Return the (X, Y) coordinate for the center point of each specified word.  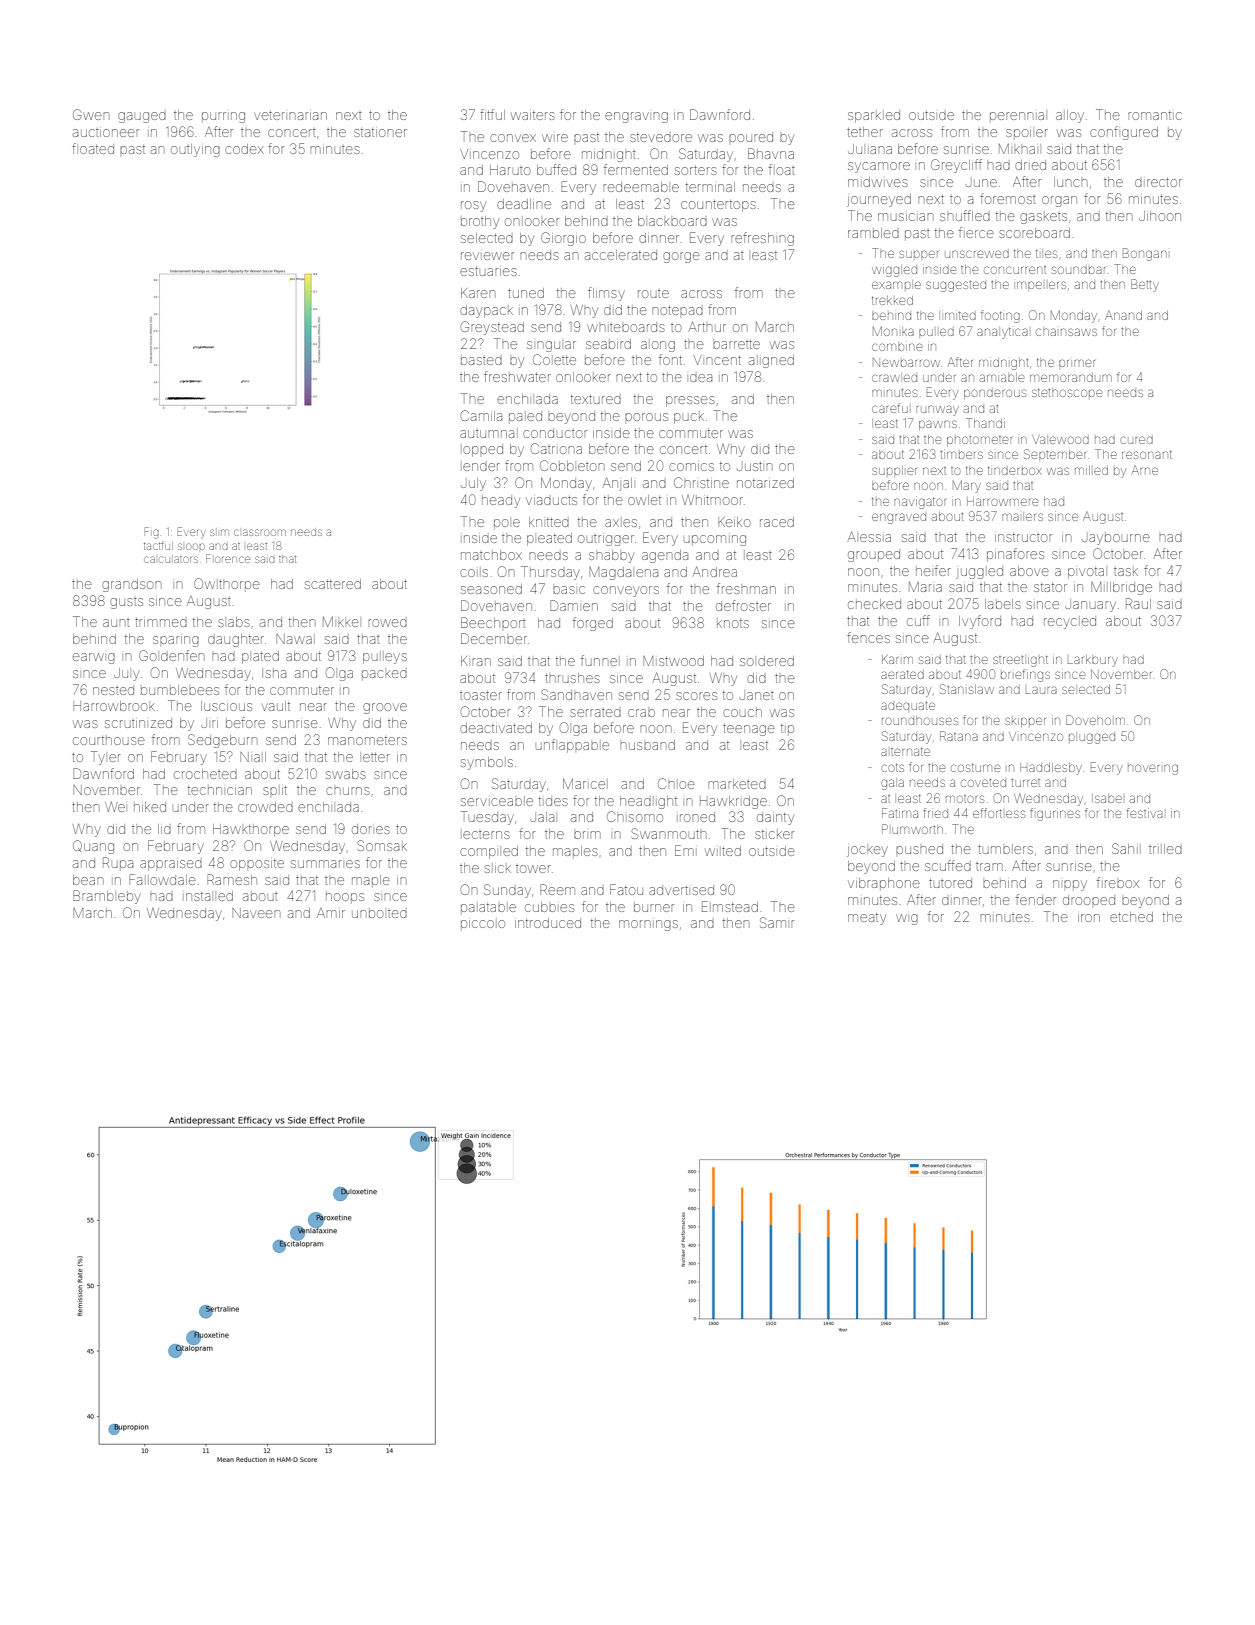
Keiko (734, 522)
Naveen (256, 913)
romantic (1155, 115)
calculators (171, 559)
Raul (1138, 603)
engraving (636, 117)
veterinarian (290, 115)
